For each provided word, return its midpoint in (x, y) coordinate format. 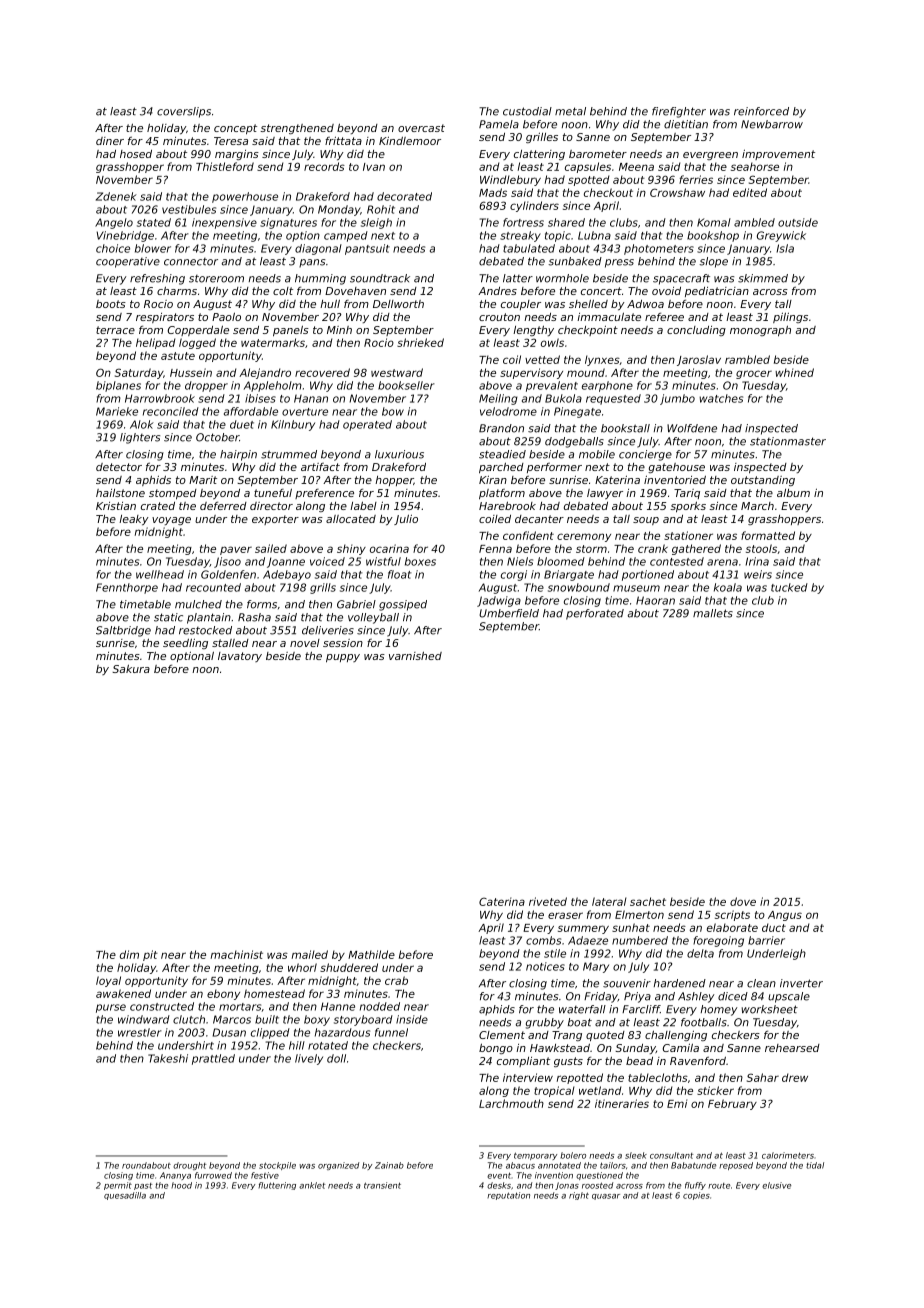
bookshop (713, 236)
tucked (789, 587)
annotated (559, 1165)
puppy (343, 658)
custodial (527, 111)
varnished (415, 655)
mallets (713, 613)
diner (110, 141)
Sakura (131, 668)
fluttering (277, 1186)
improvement (778, 154)
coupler (521, 305)
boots (111, 304)
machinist (237, 954)
